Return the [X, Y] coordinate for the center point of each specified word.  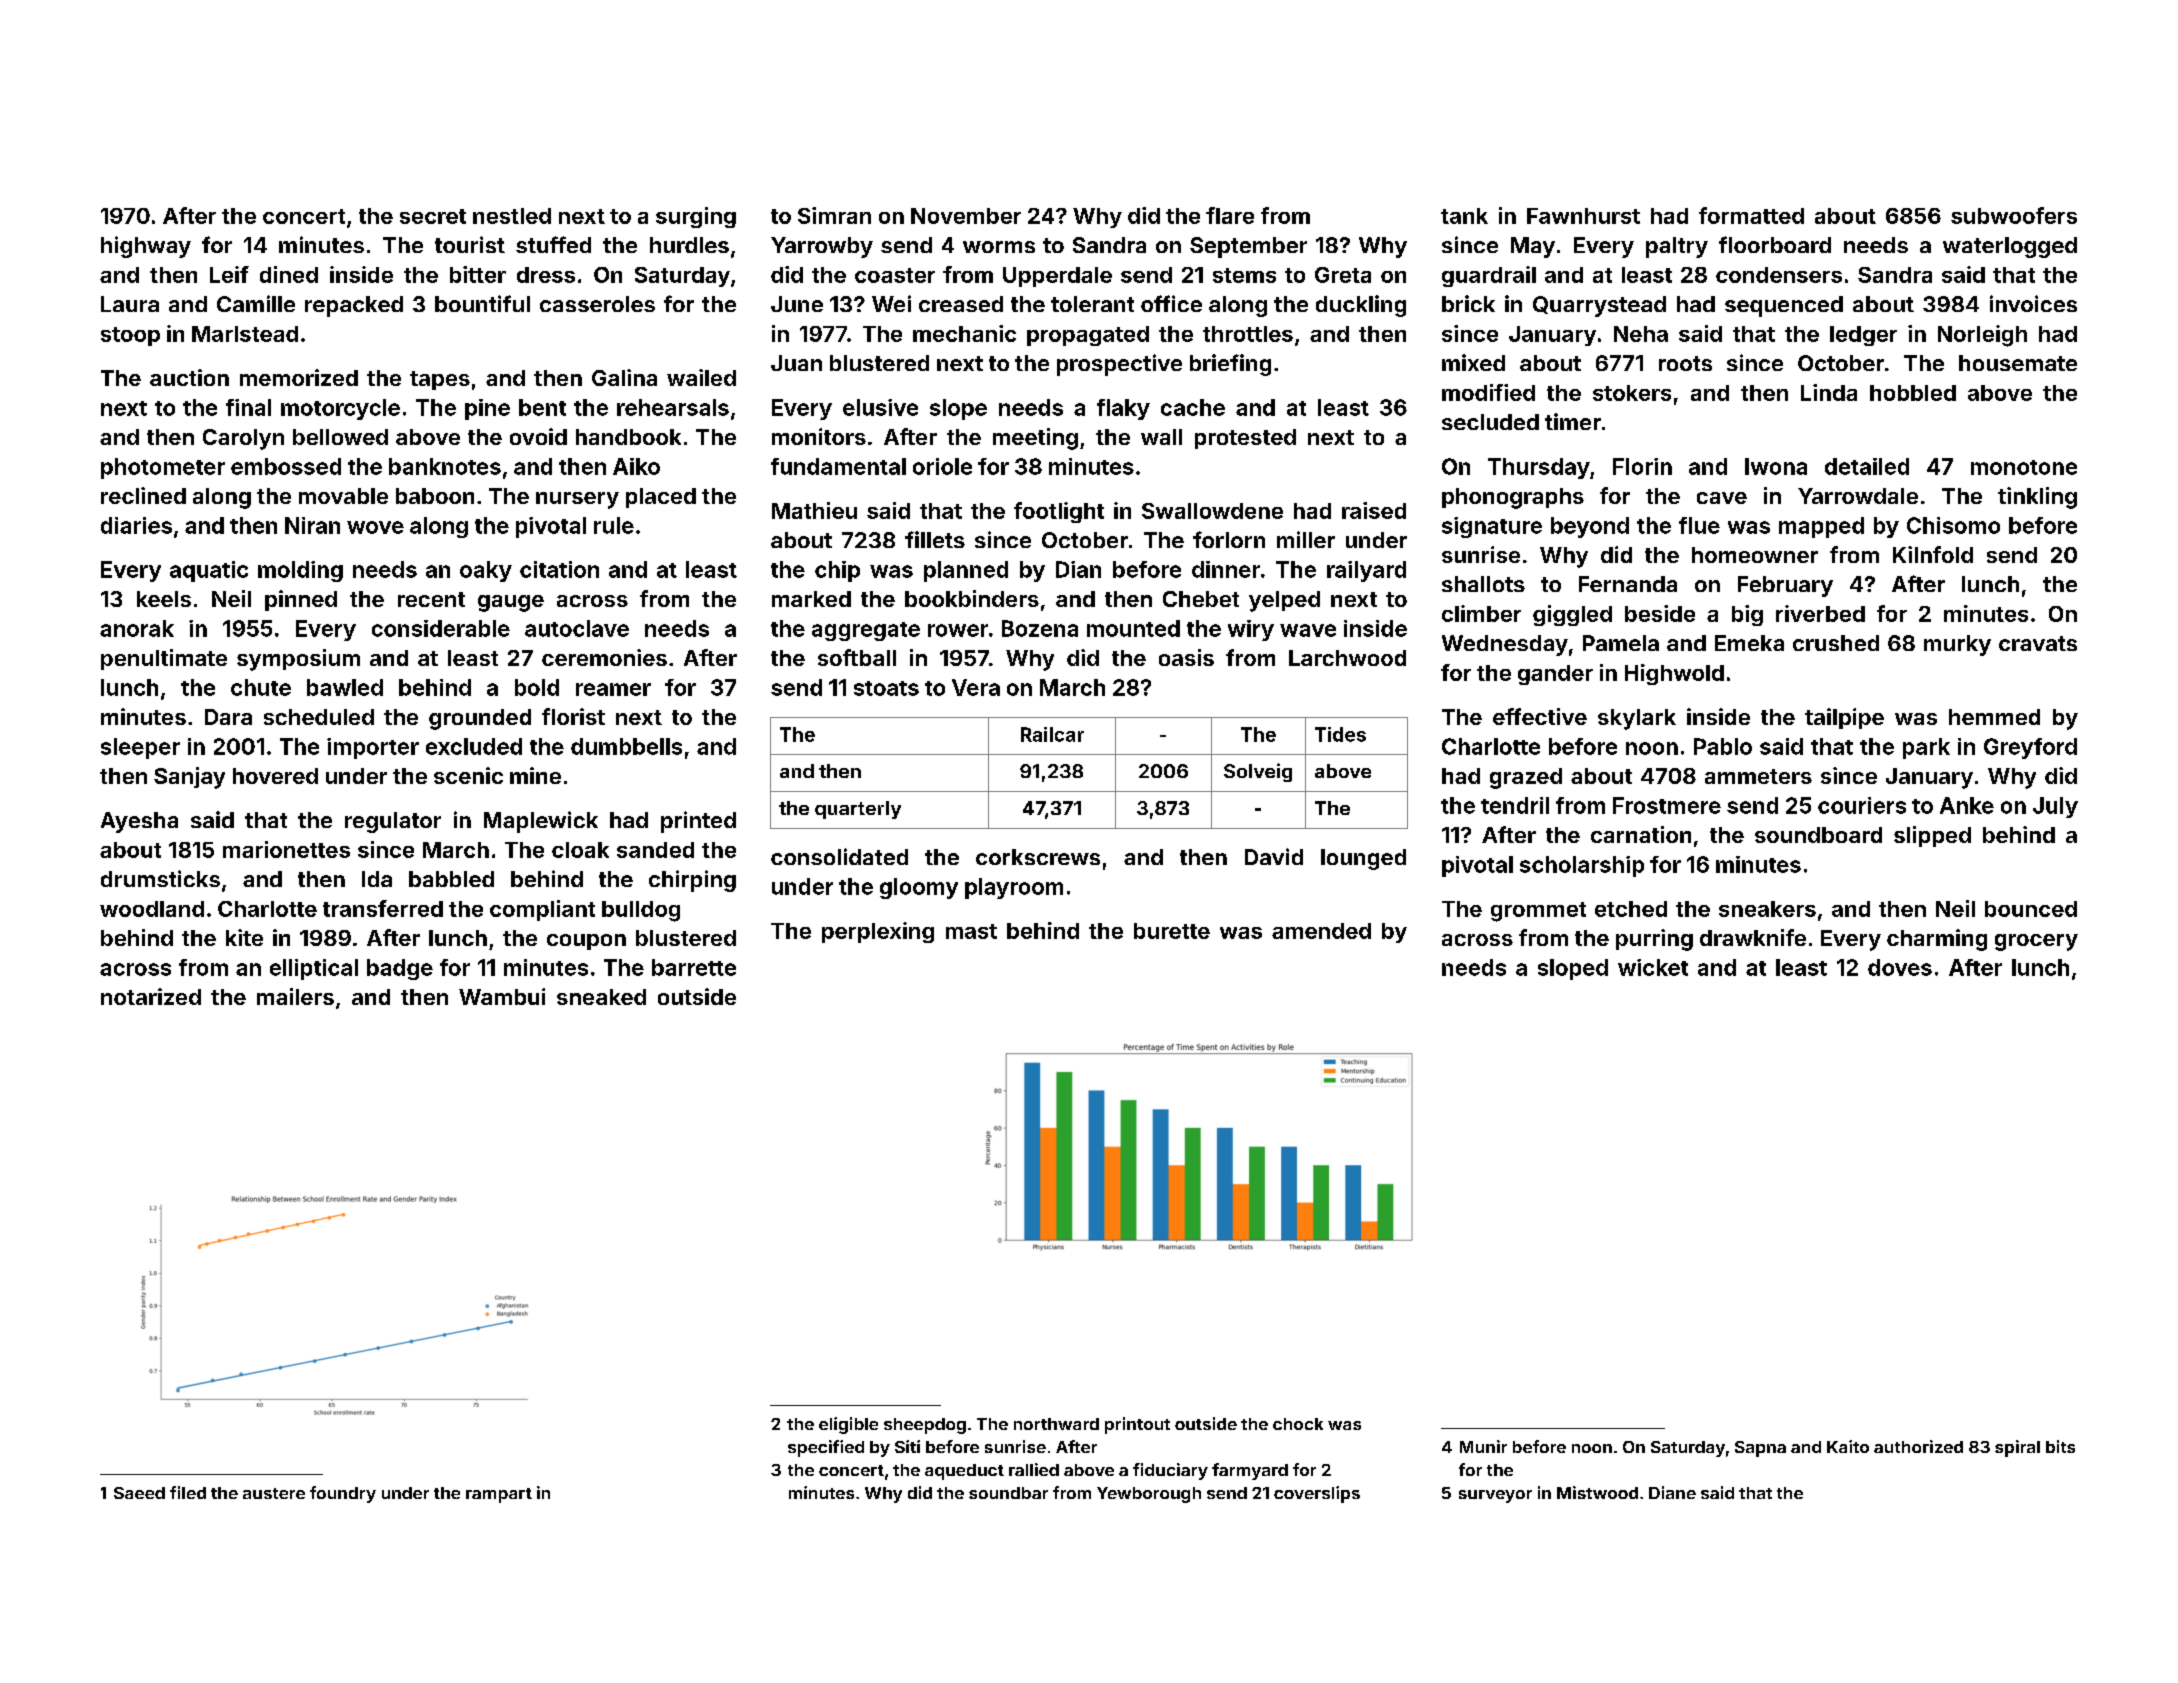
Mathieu [814, 510]
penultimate [164, 659]
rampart [499, 1495]
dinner [1226, 569]
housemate [2018, 363]
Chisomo [1953, 525]
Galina [624, 377]
